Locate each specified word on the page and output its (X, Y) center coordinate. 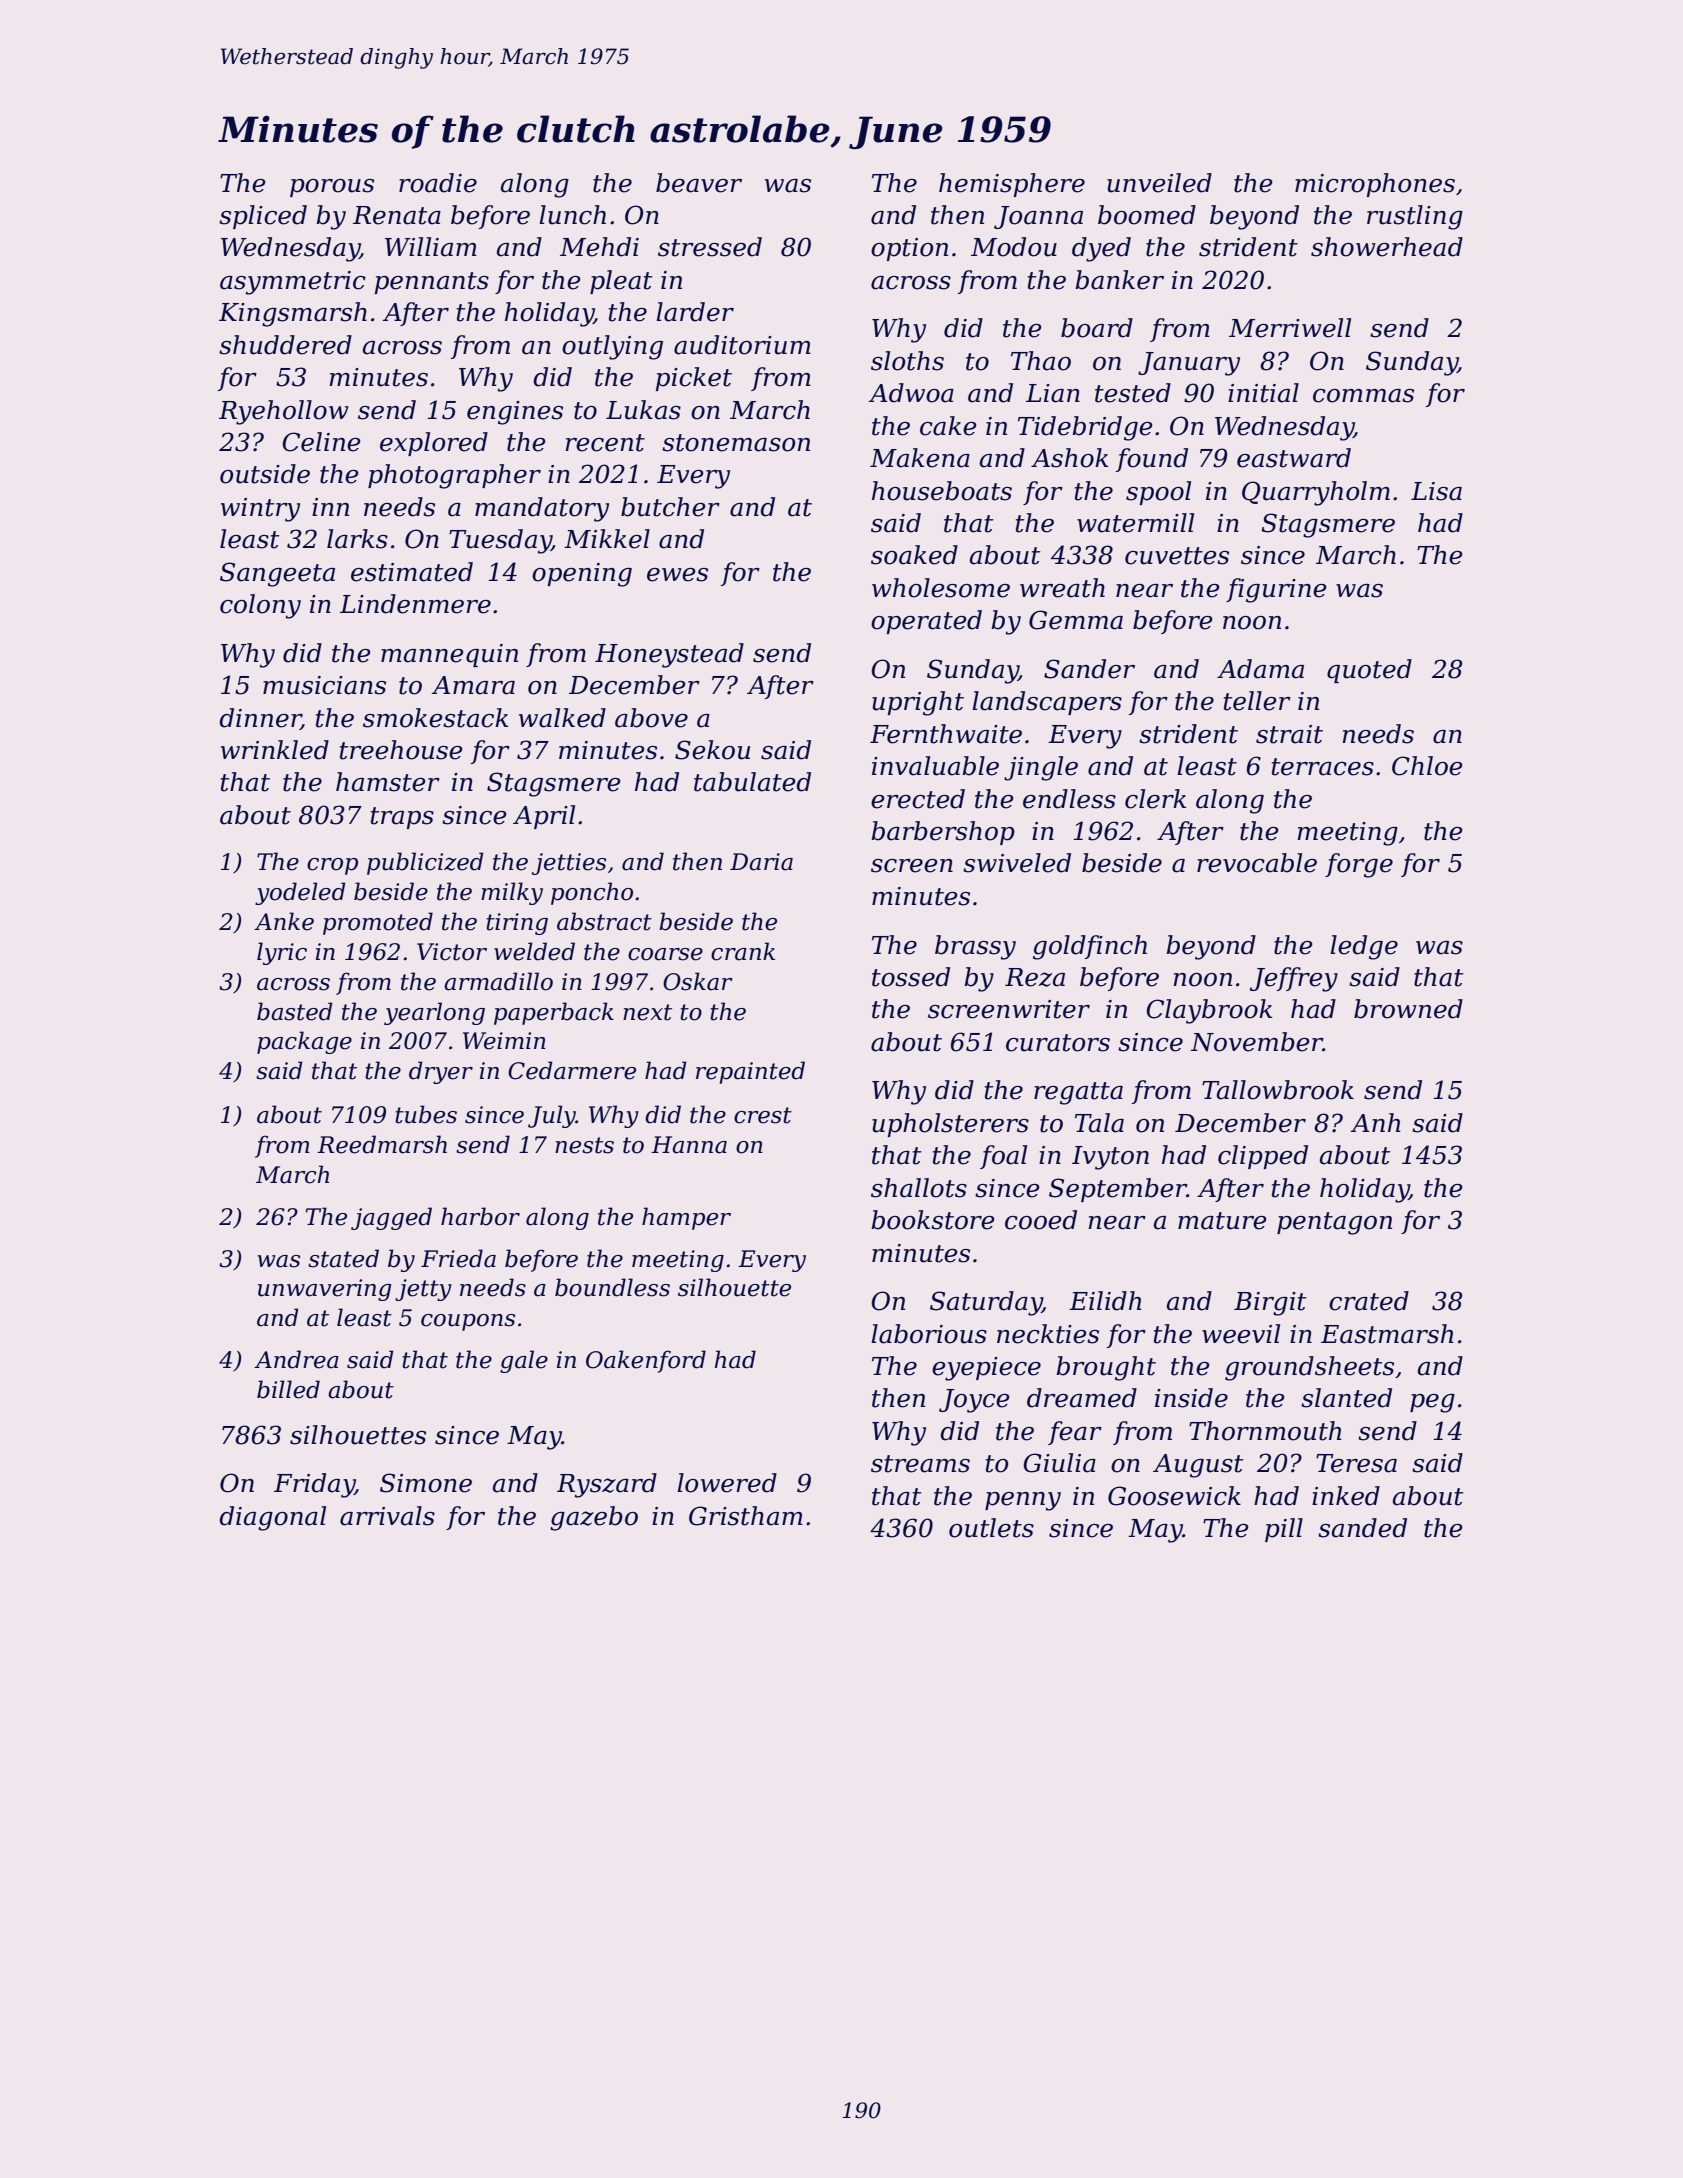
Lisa (1436, 491)
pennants (431, 283)
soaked (914, 555)
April (544, 817)
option (909, 249)
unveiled (1159, 183)
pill (1284, 1530)
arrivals (387, 1516)
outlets (991, 1528)
